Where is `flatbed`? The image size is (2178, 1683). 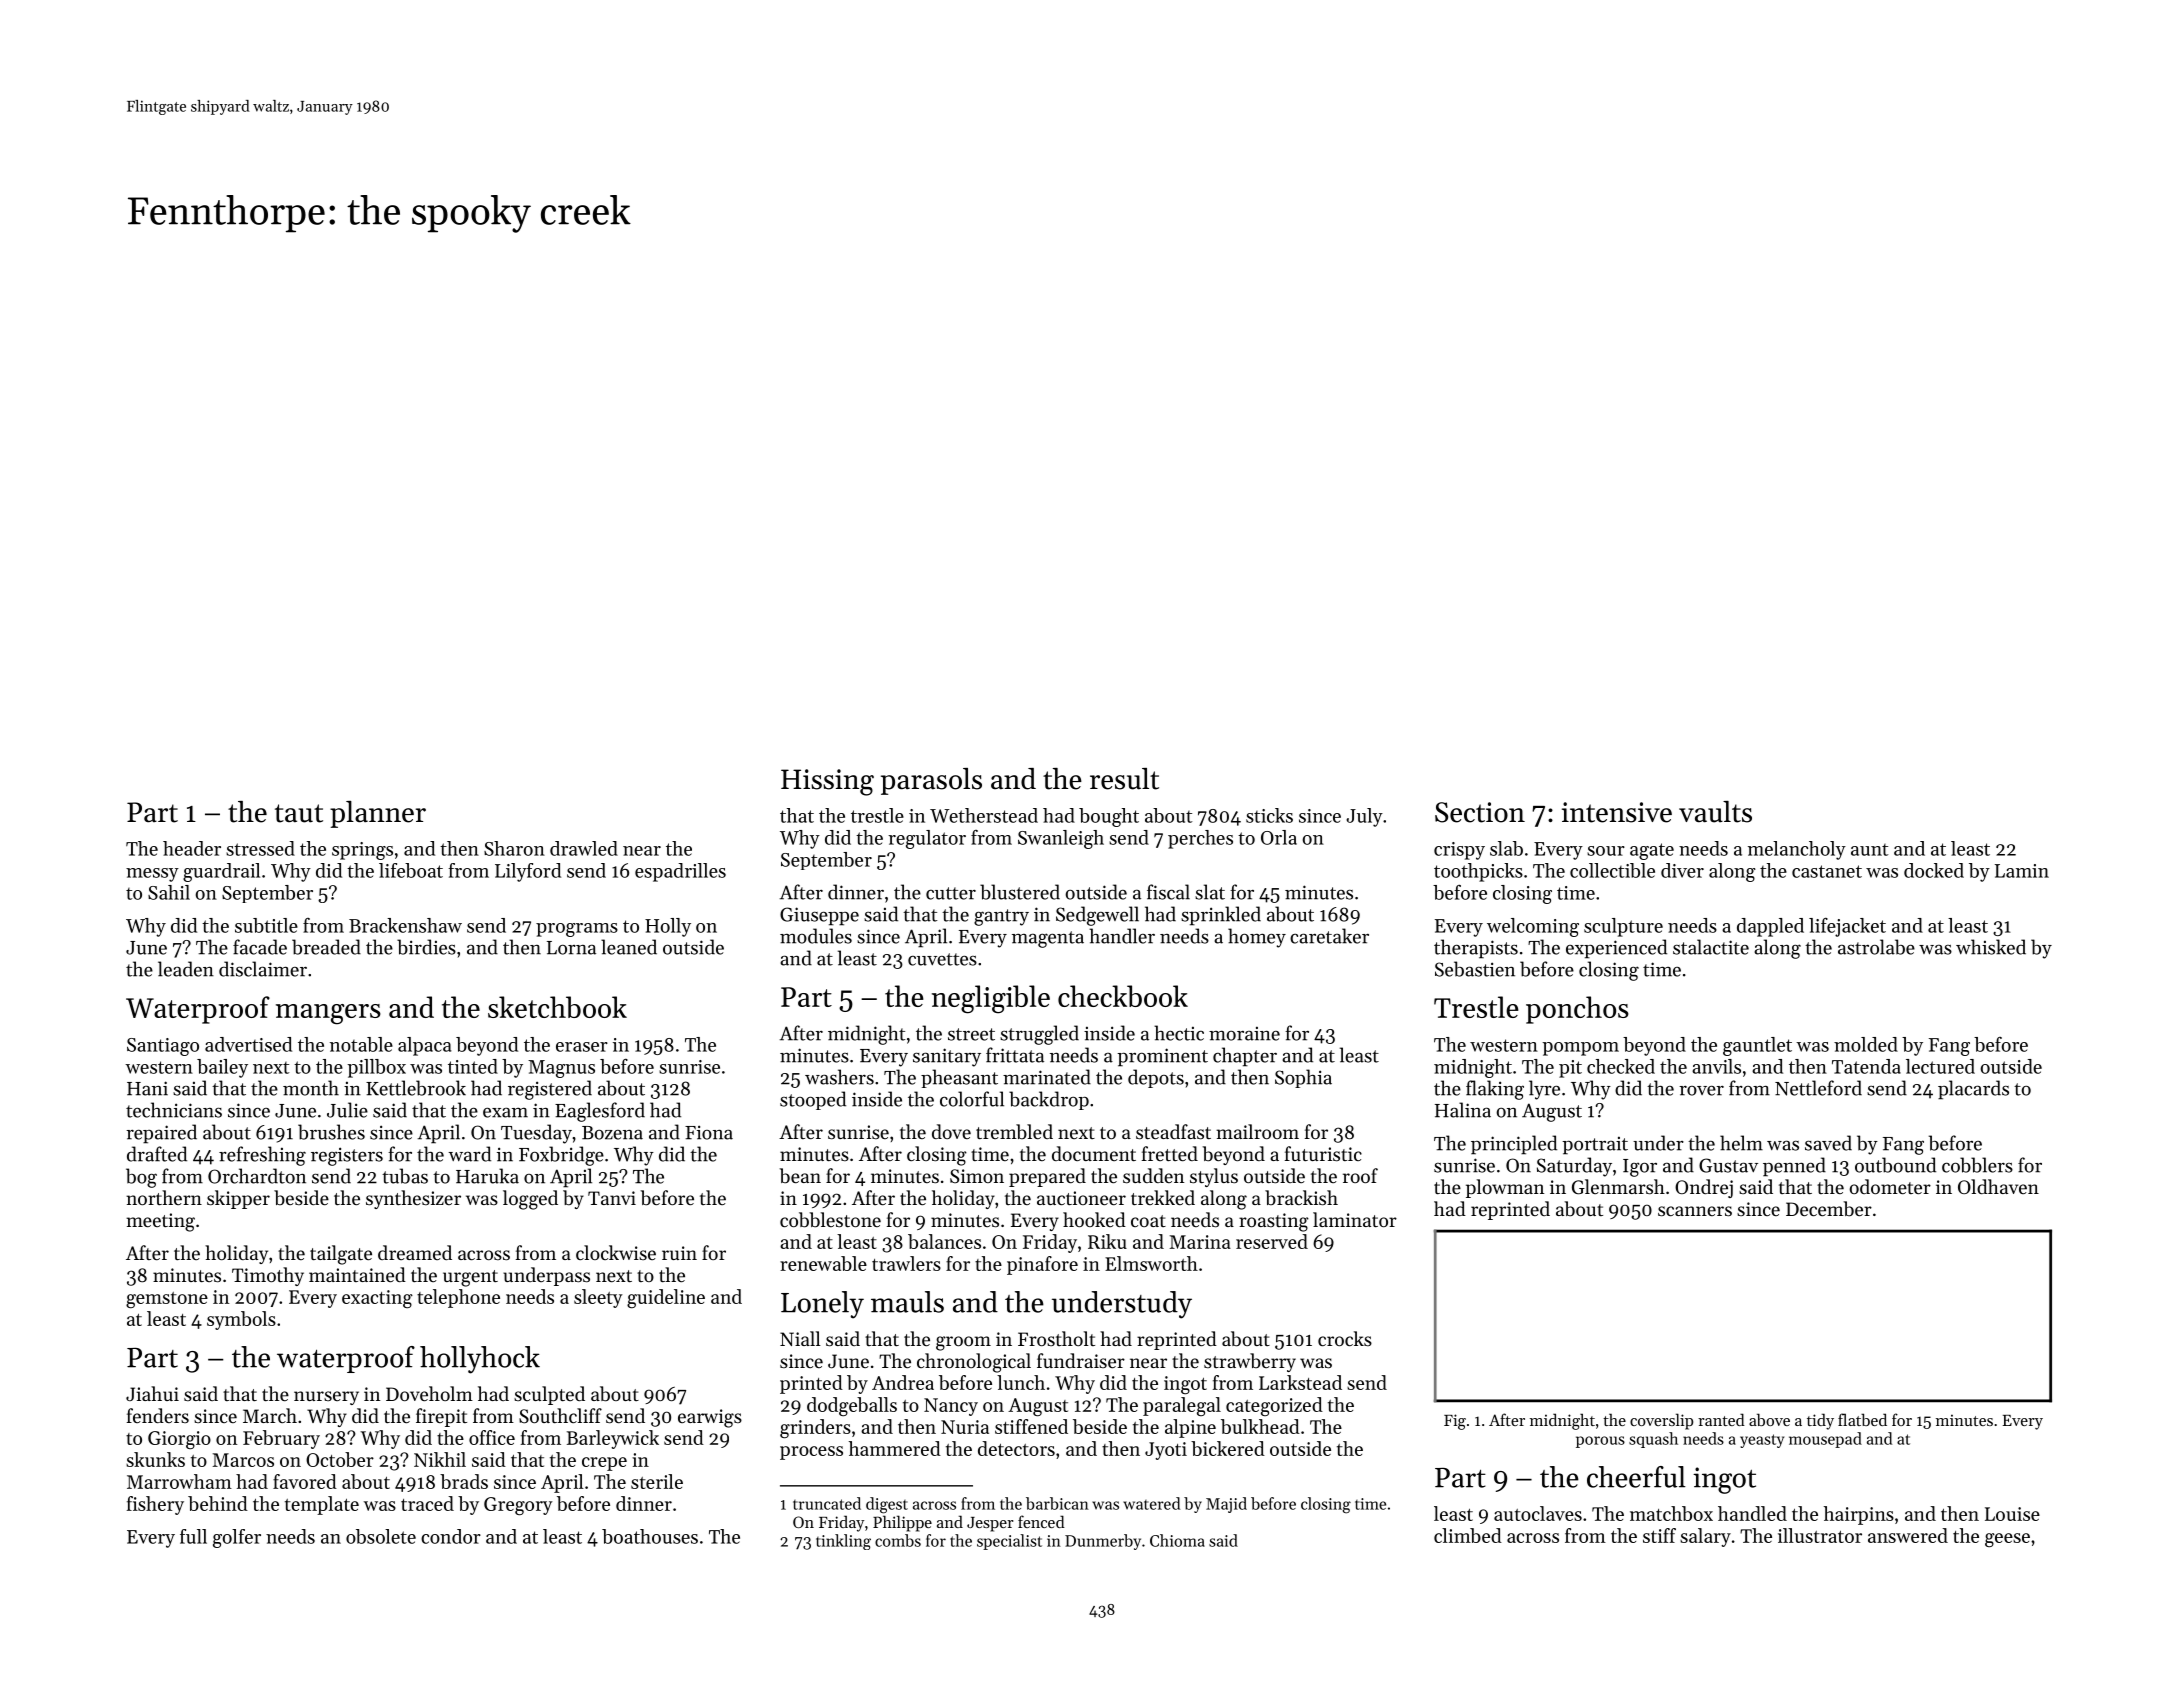 flatbed is located at coordinates (1862, 1419).
